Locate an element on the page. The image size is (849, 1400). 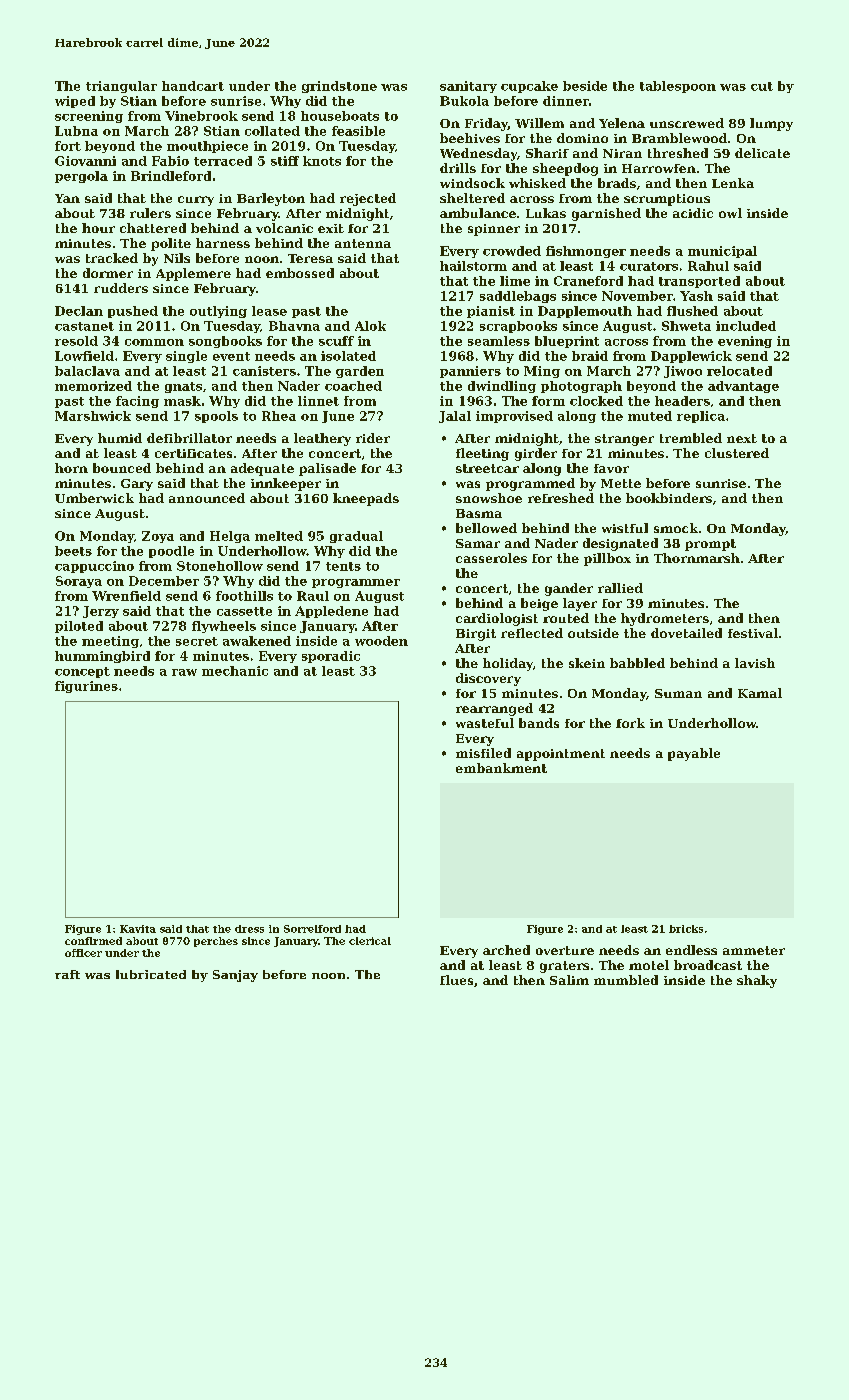
Soraya is located at coordinates (79, 582).
